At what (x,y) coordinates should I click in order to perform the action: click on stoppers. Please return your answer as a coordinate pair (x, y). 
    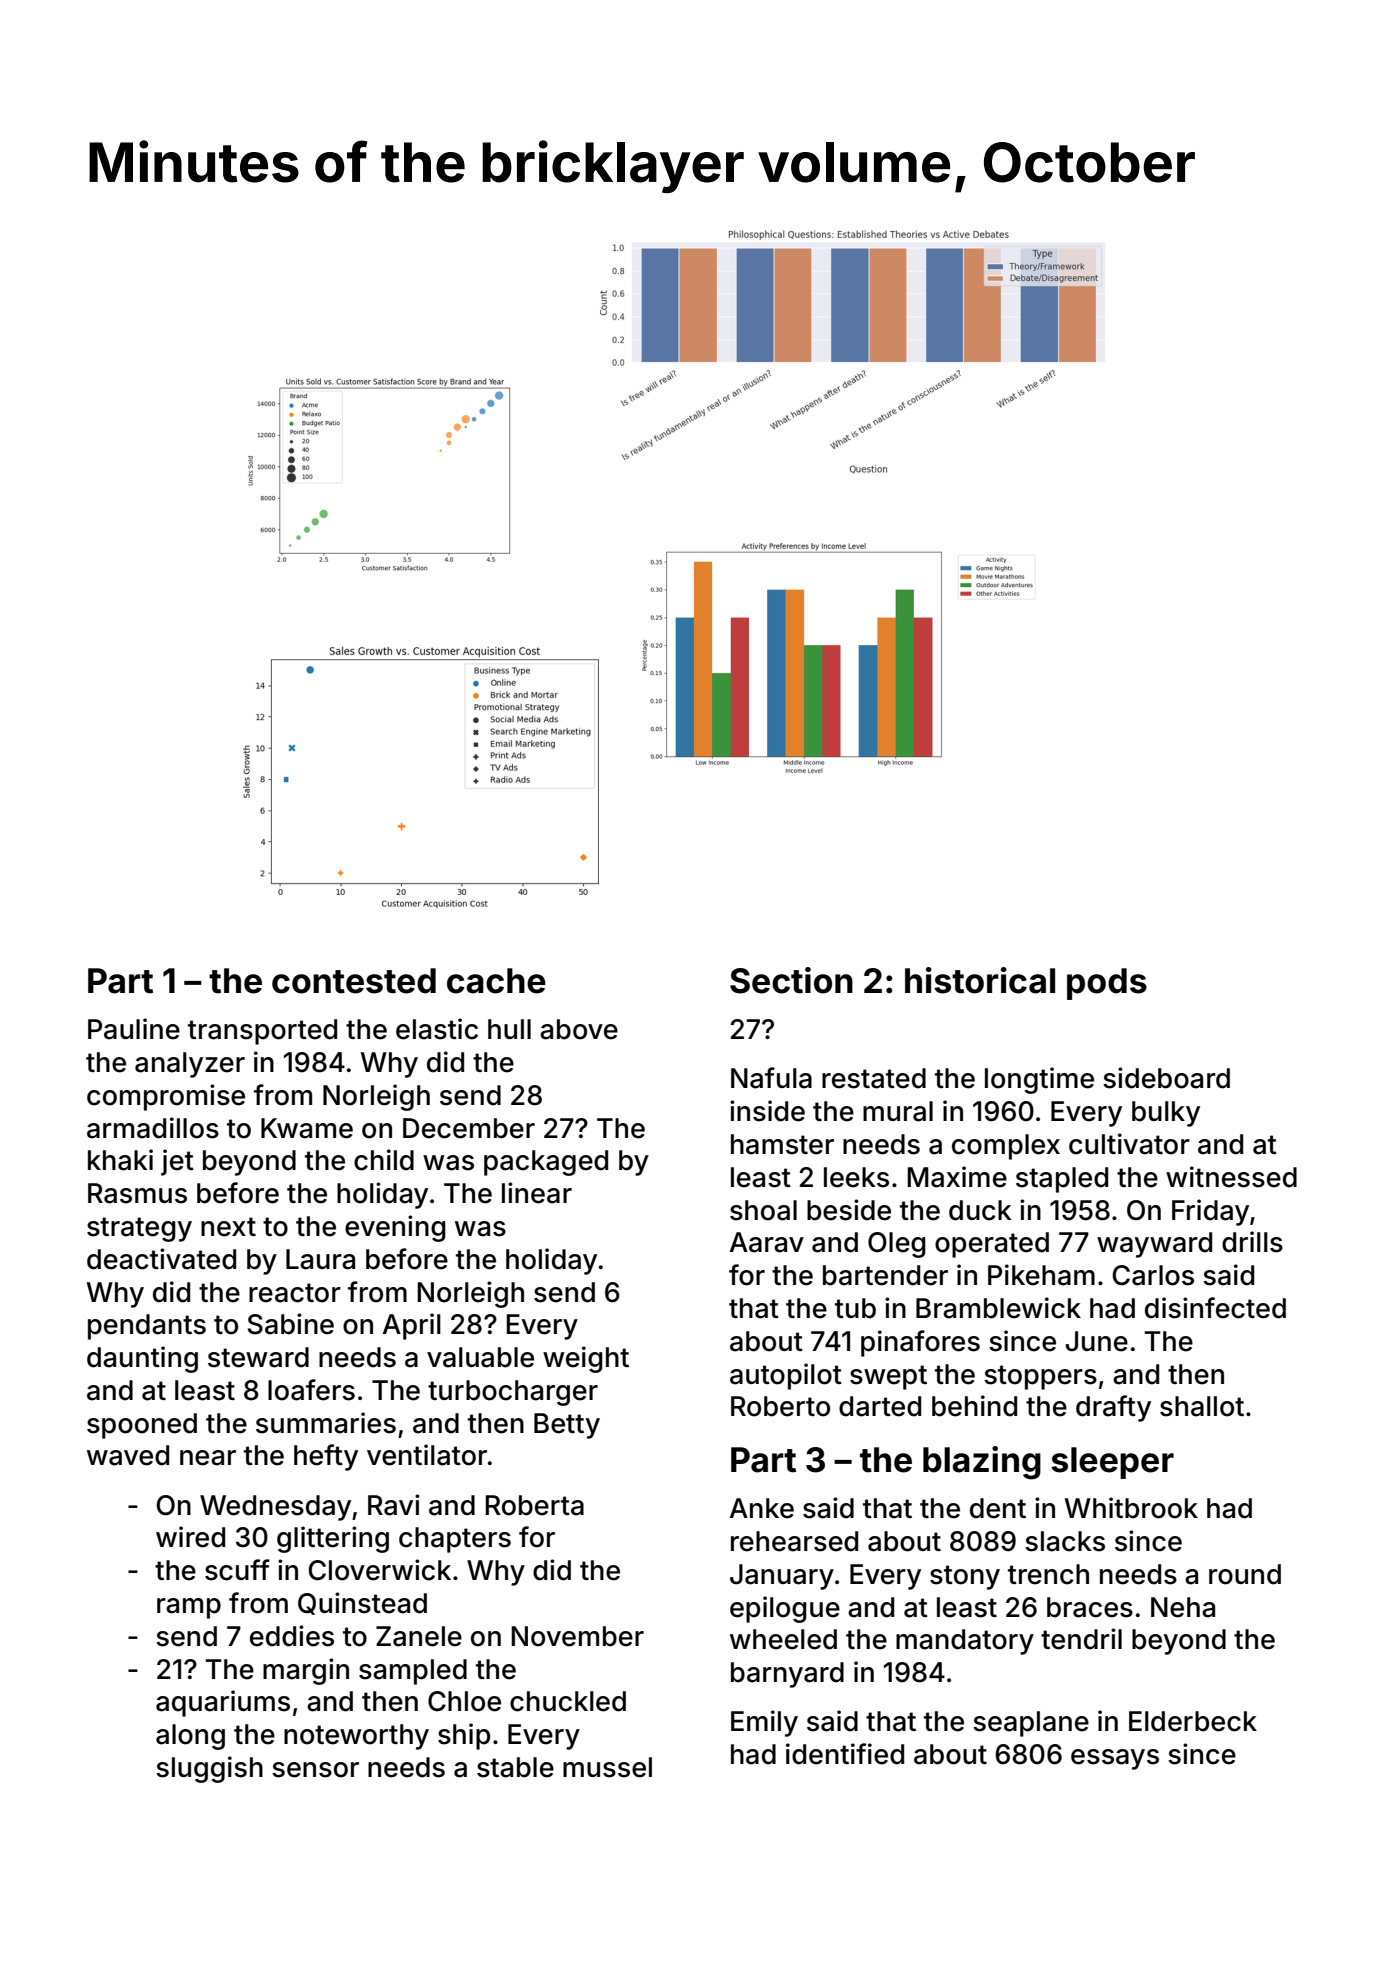
    Looking at the image, I should click on (1040, 1377).
